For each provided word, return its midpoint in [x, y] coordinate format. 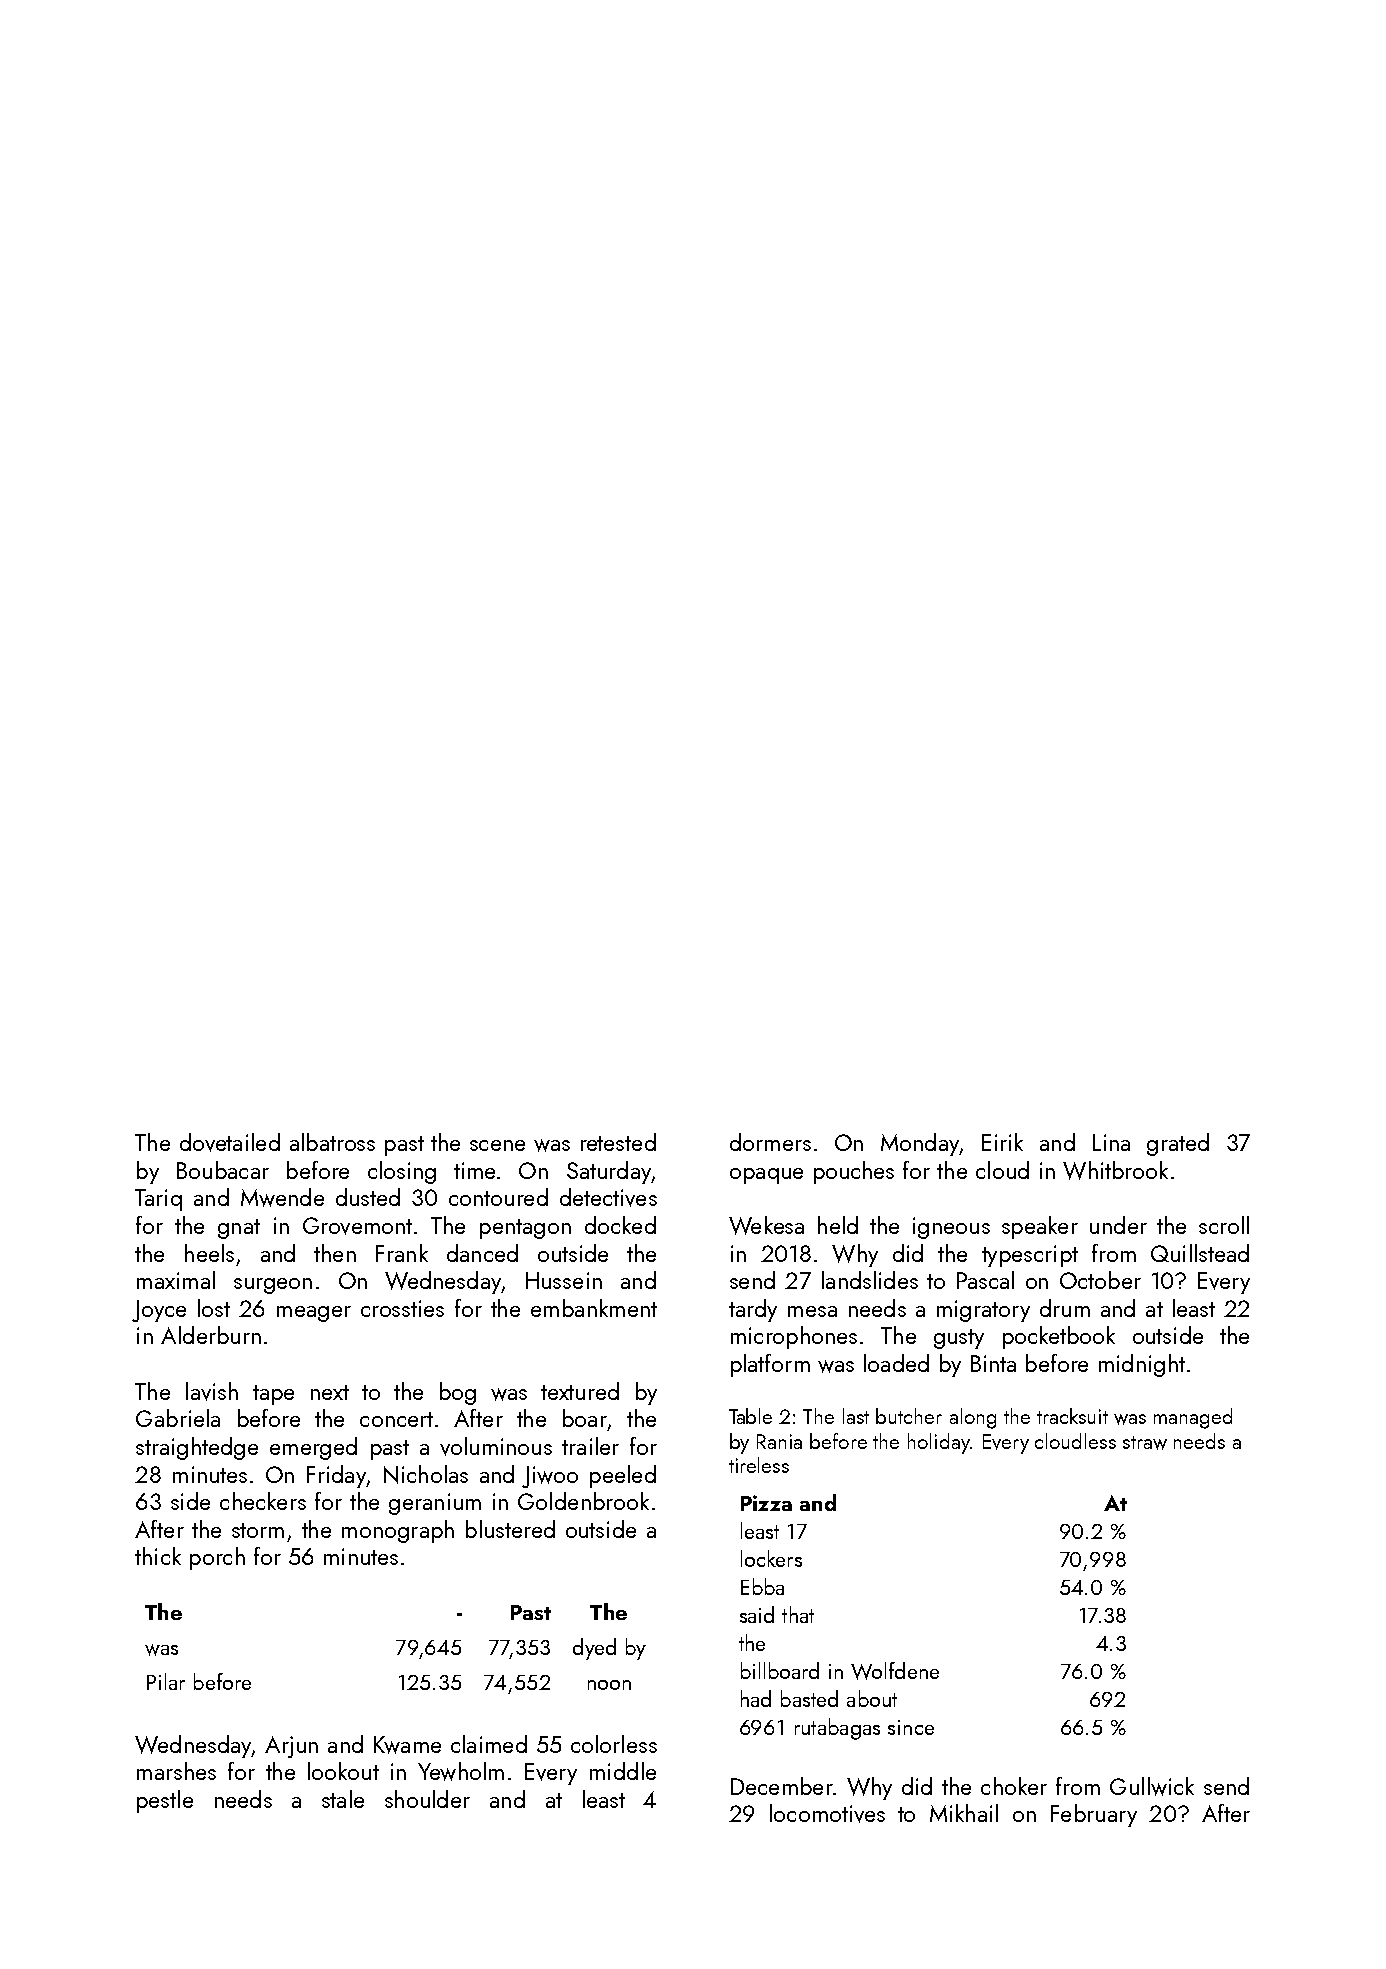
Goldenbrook [583, 1501]
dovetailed [230, 1142]
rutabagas [837, 1729]
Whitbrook [1115, 1170]
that [798, 1614]
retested [618, 1142]
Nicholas [426, 1474]
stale [343, 1799]
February [1094, 1815]
